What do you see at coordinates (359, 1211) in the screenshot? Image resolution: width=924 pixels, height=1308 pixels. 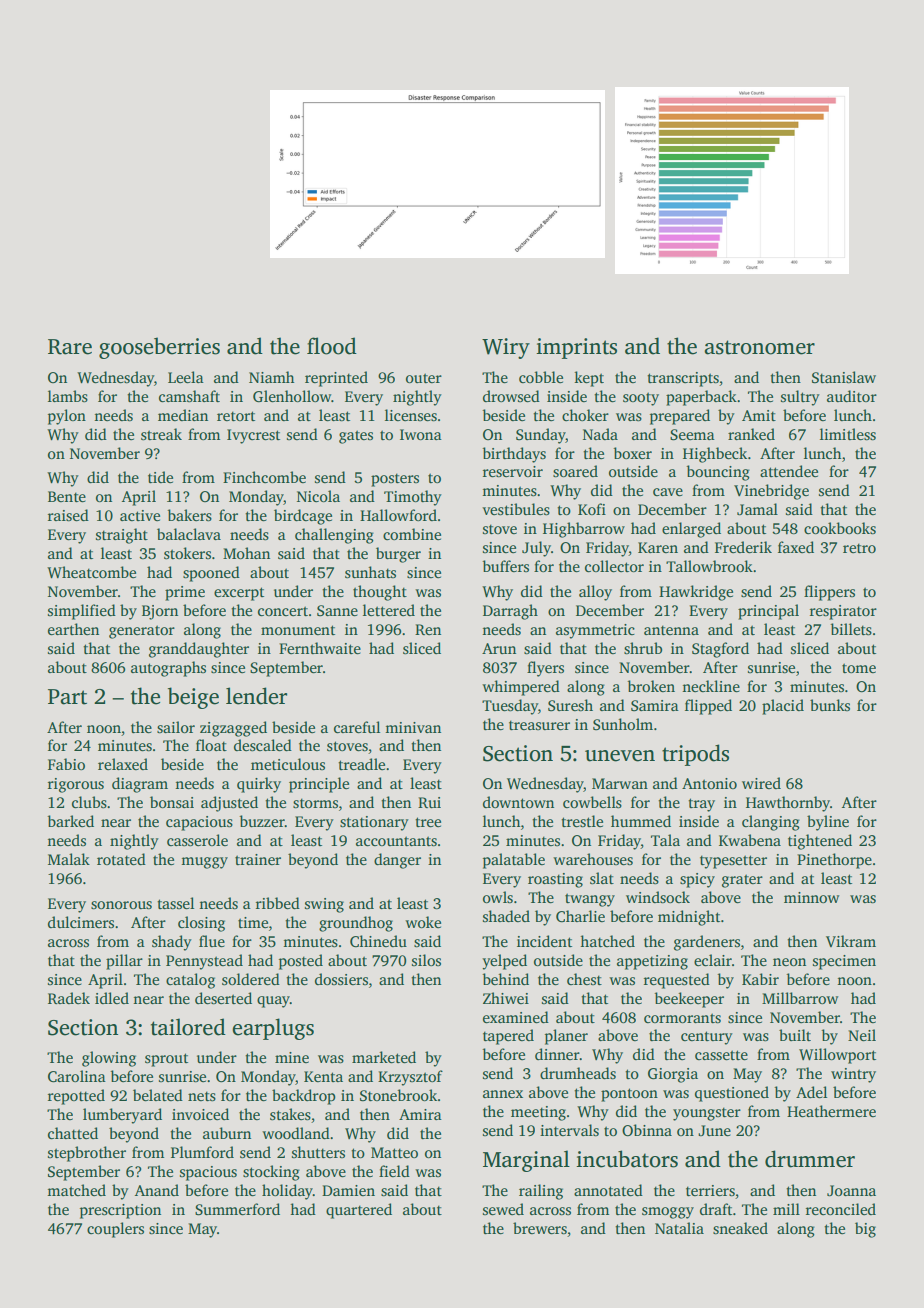 I see `quartered` at bounding box center [359, 1211].
